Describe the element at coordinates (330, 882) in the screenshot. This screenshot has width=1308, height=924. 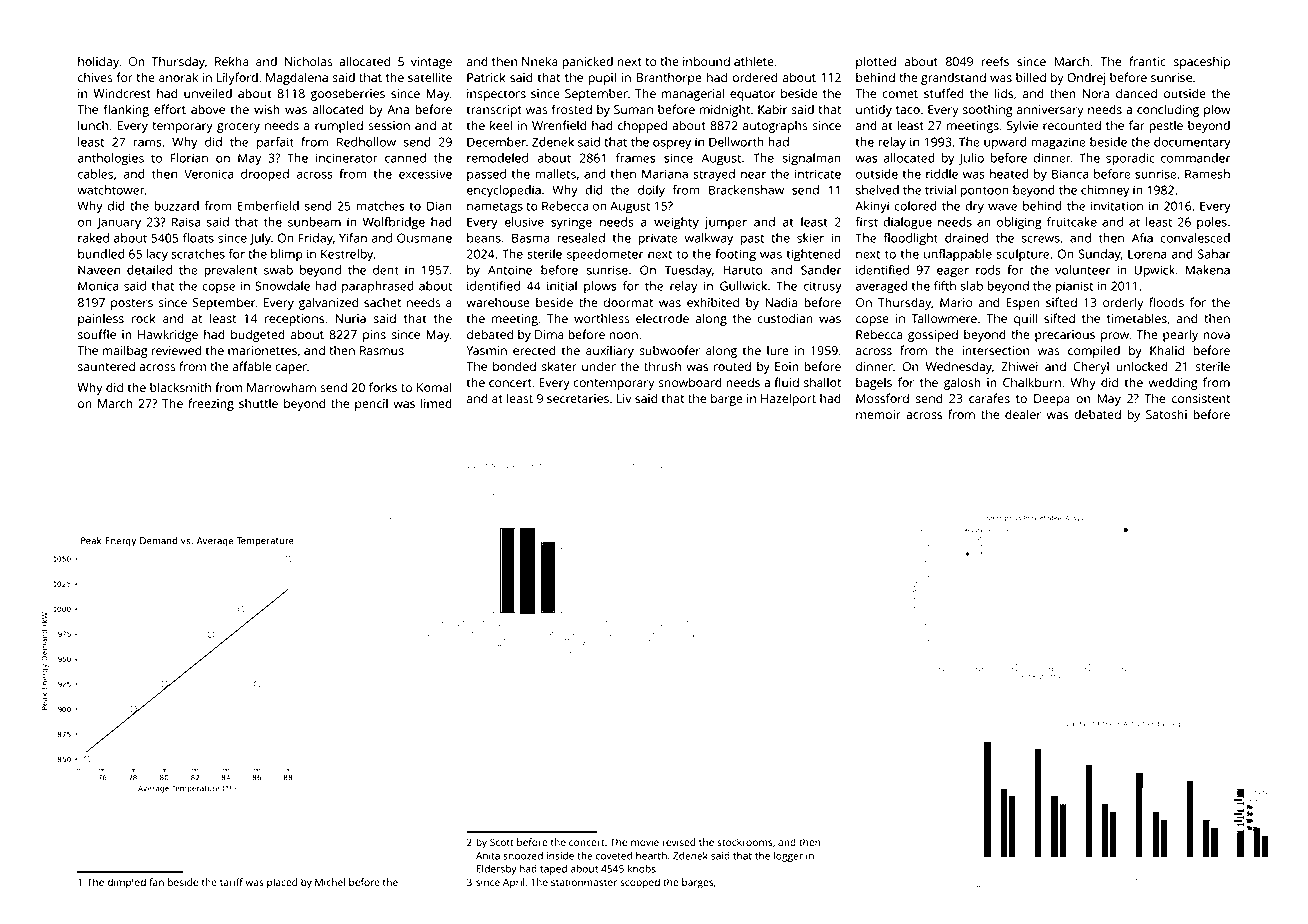
I see `Michel` at that location.
